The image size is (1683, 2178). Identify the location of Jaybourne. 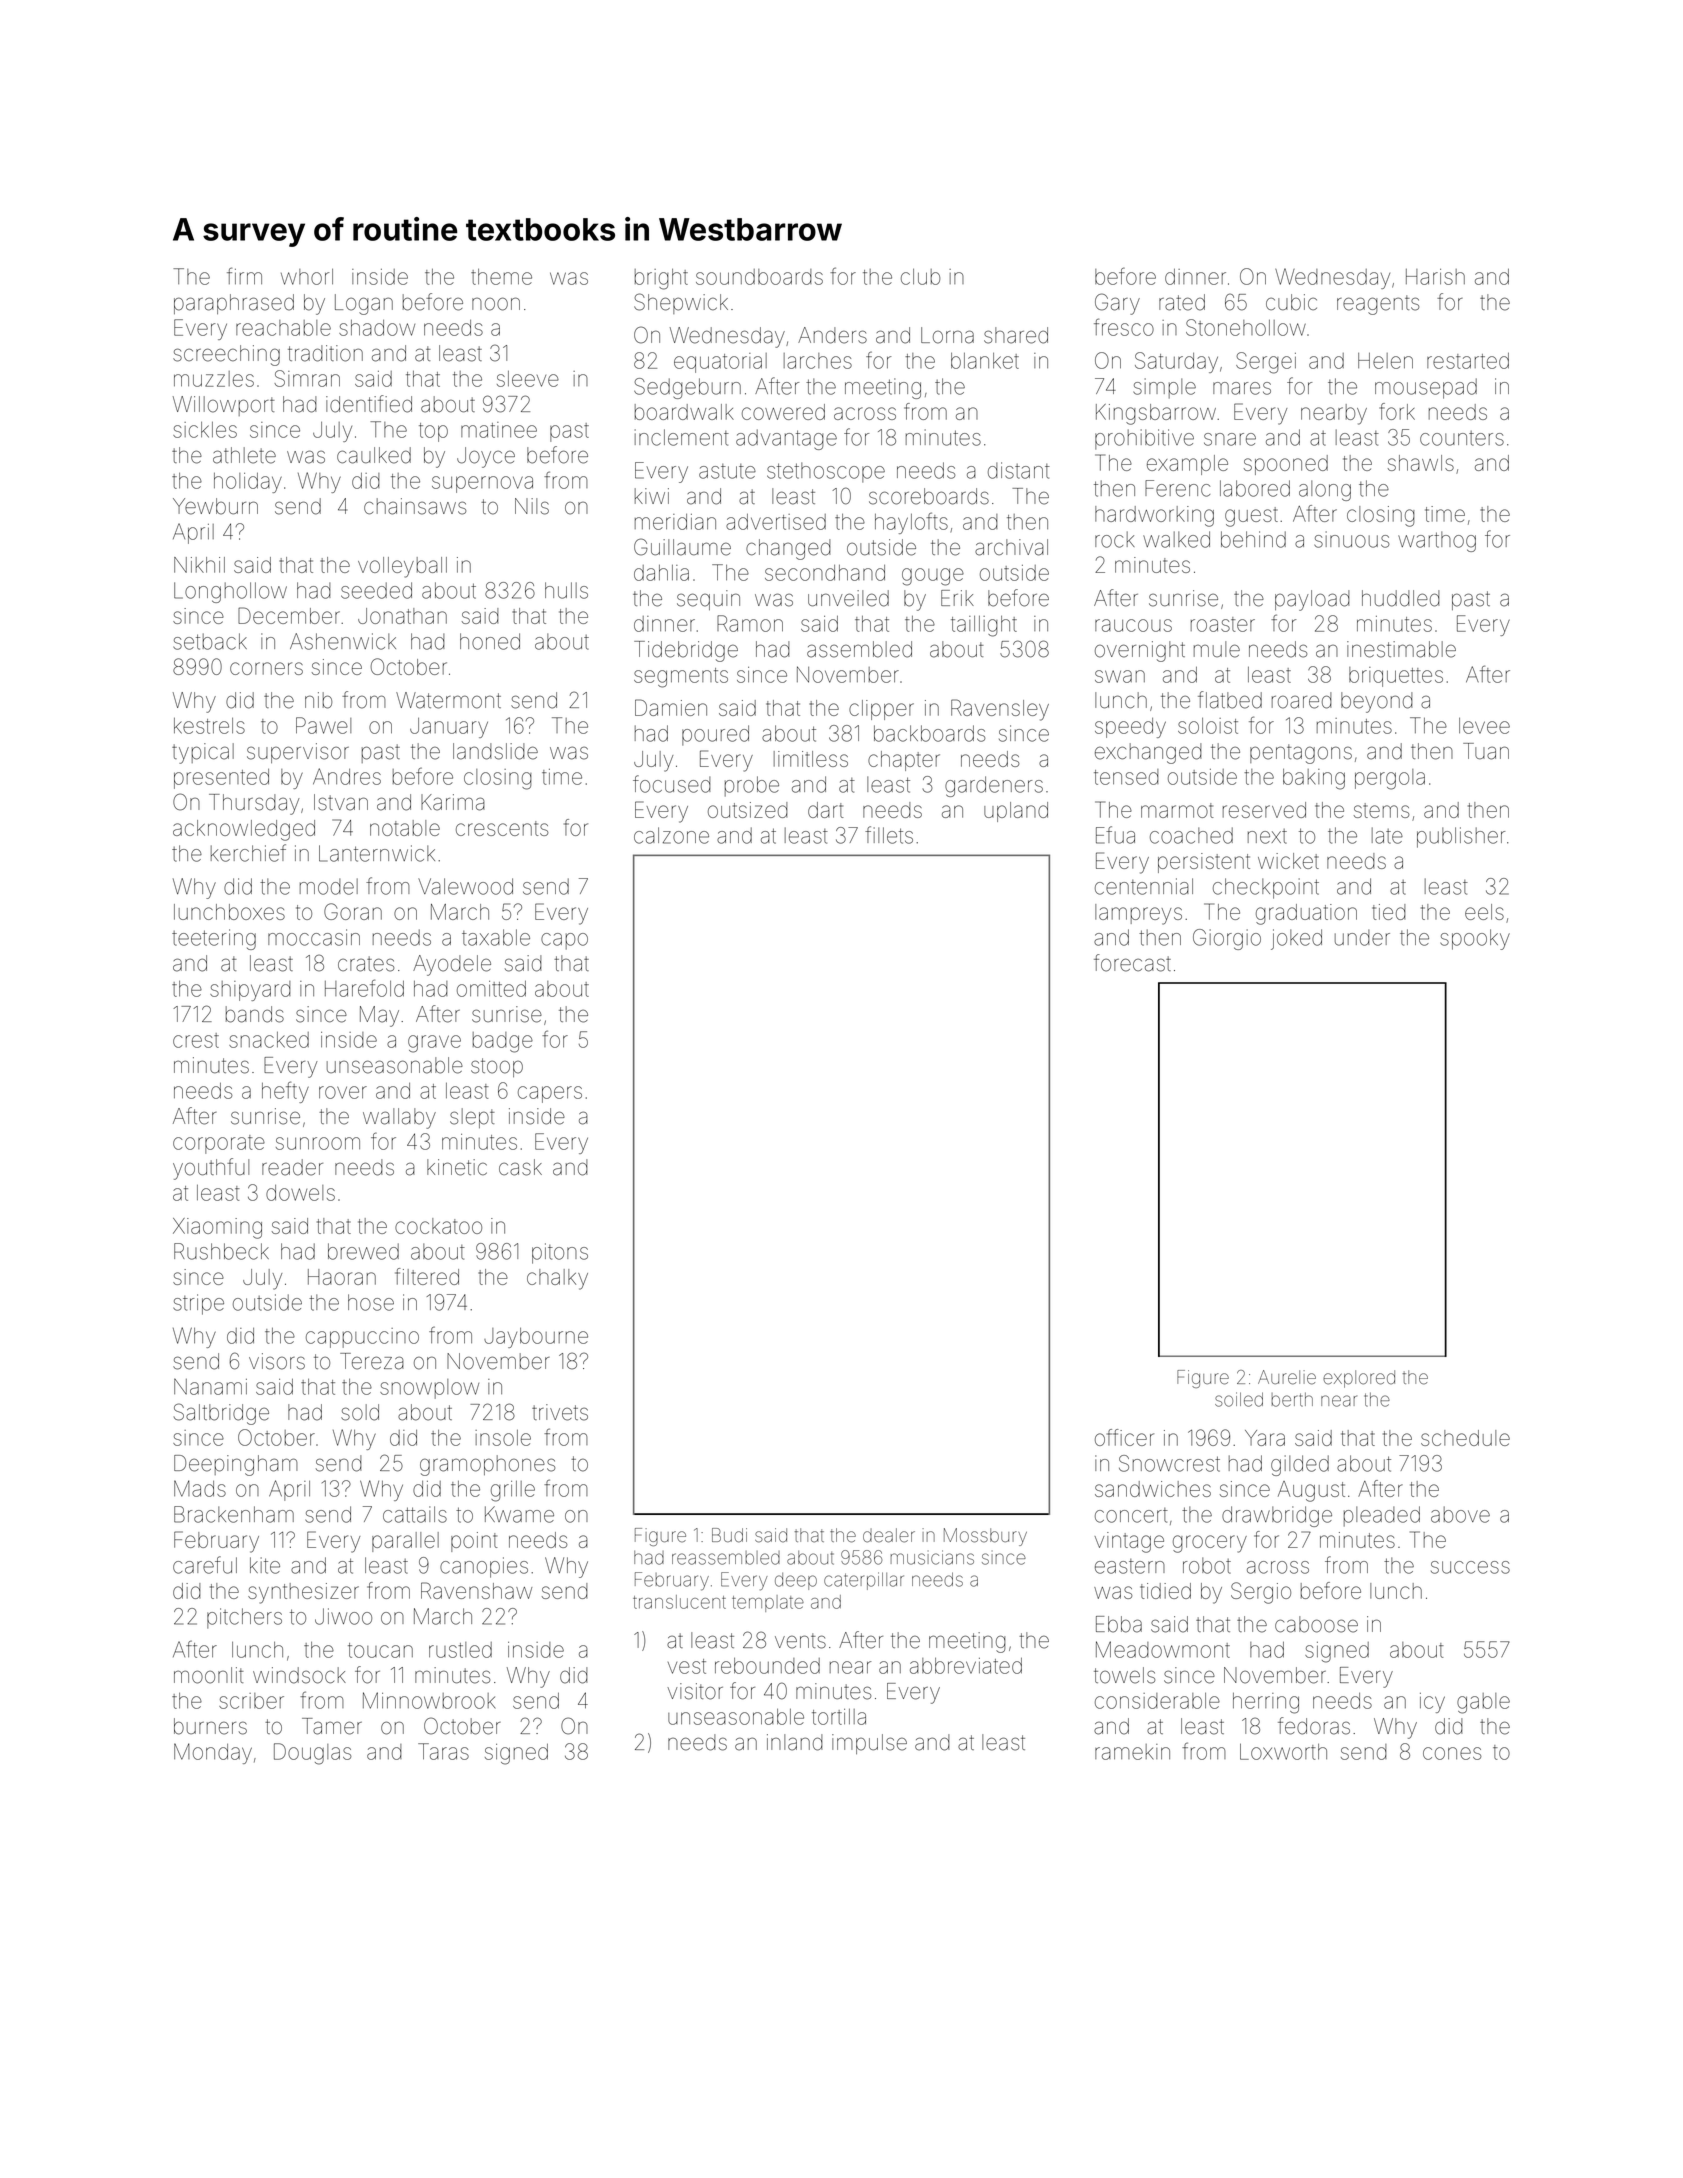
(536, 1338).
